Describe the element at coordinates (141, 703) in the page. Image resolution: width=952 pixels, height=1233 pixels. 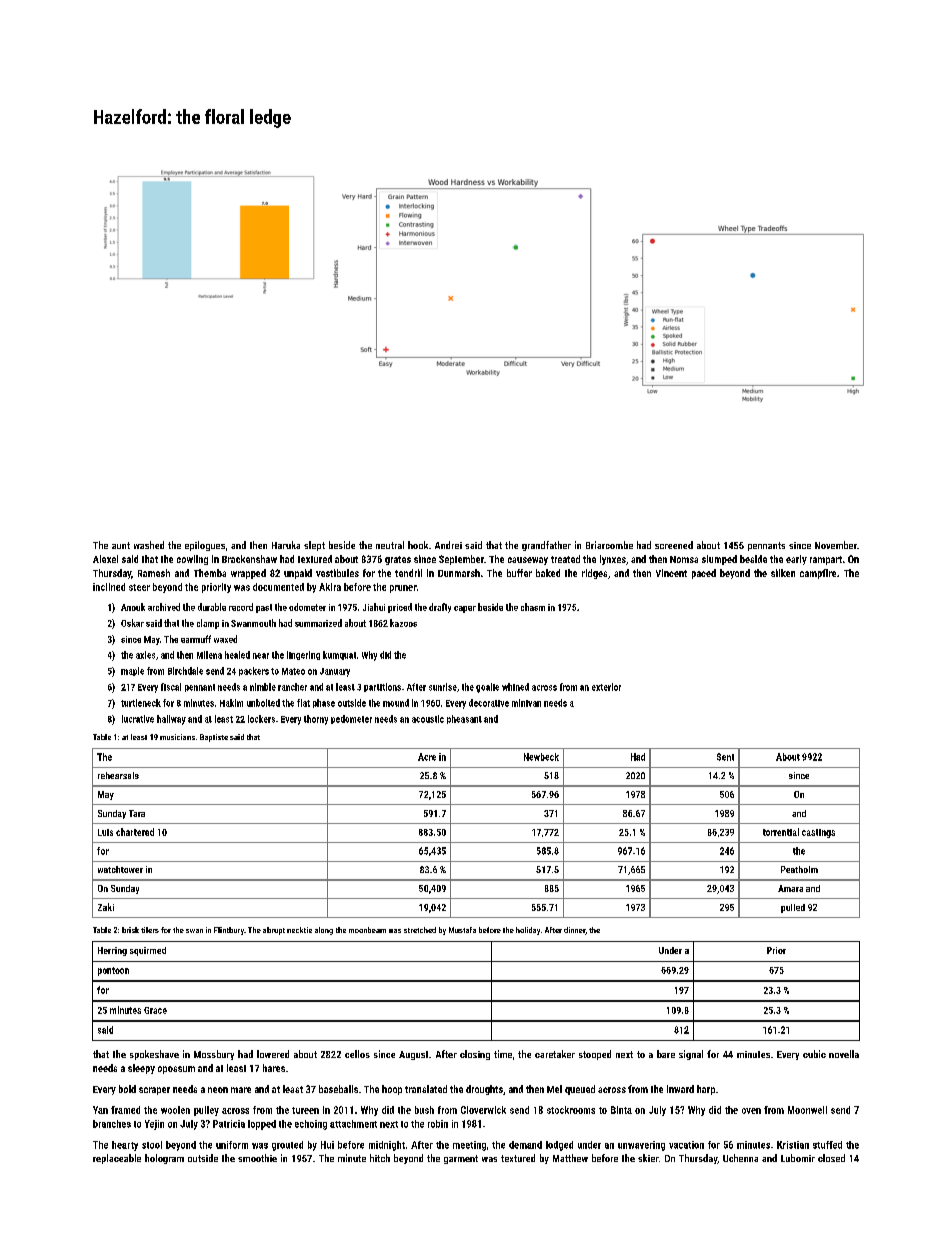
I see `turtleneck` at that location.
